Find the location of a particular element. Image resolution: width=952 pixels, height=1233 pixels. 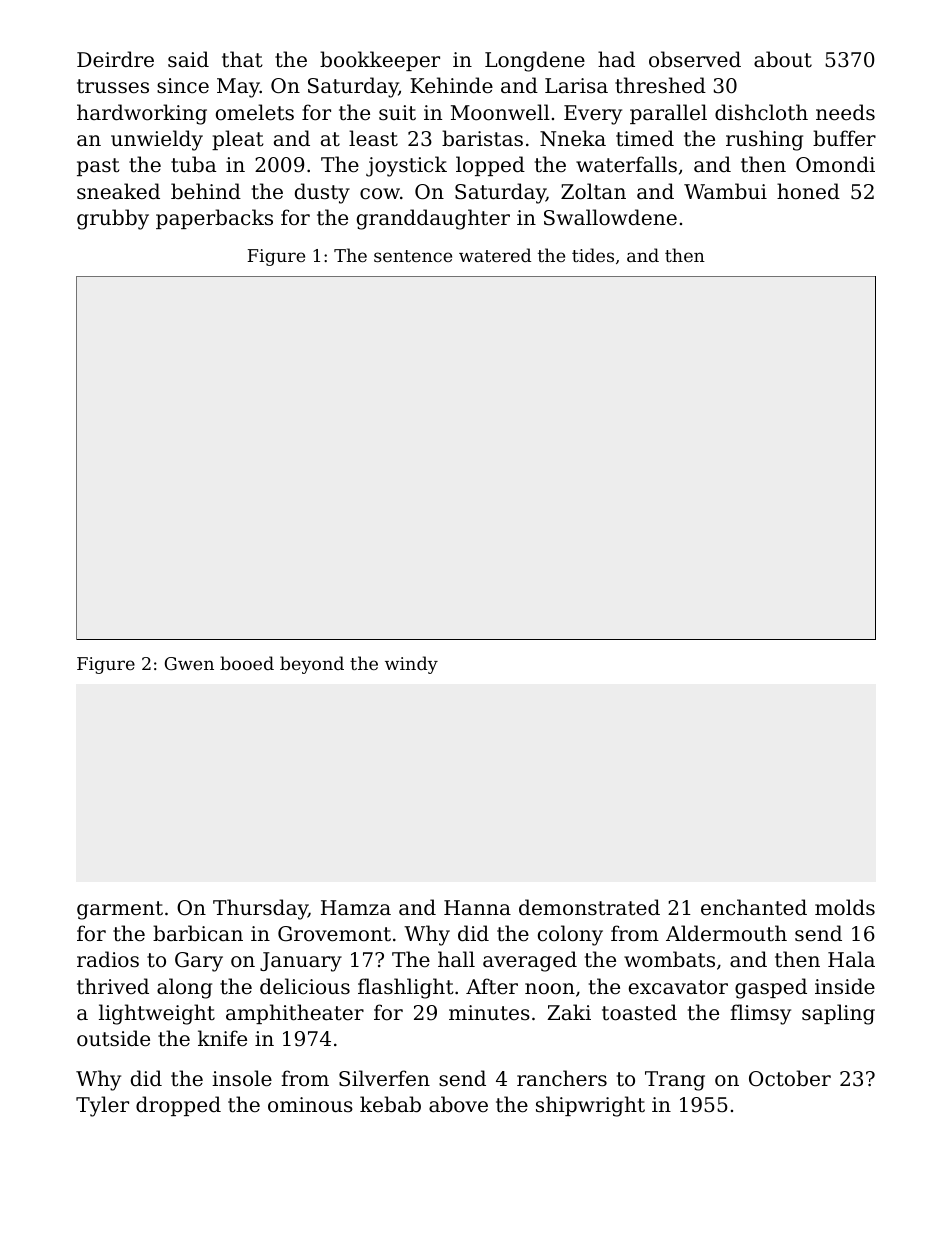

Thursday is located at coordinates (260, 909).
